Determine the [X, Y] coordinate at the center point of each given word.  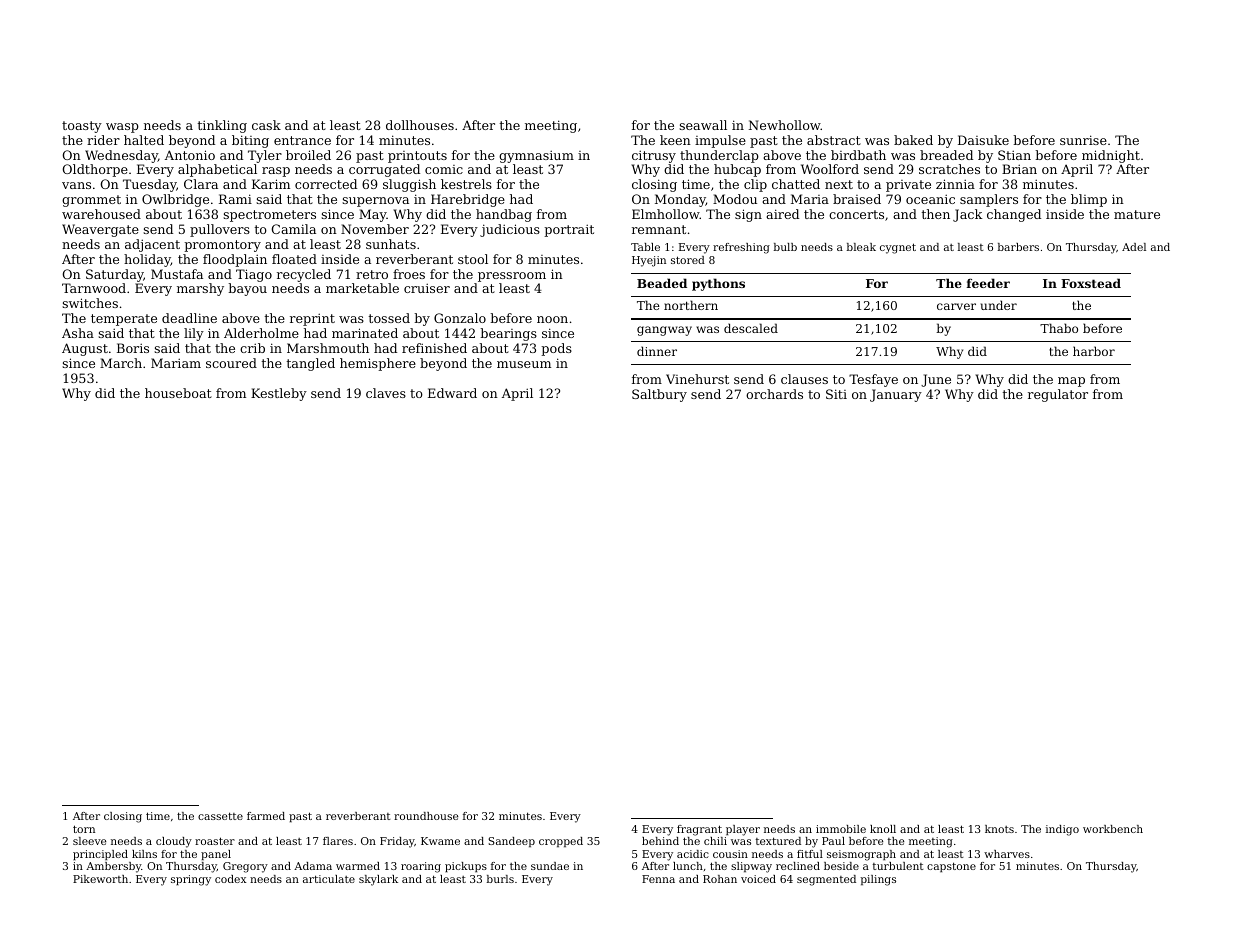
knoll [883, 829]
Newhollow [785, 125]
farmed [266, 816]
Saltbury [659, 395]
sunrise [1083, 140]
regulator [1058, 395]
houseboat [178, 393]
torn [84, 829]
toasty [82, 127]
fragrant [699, 830]
